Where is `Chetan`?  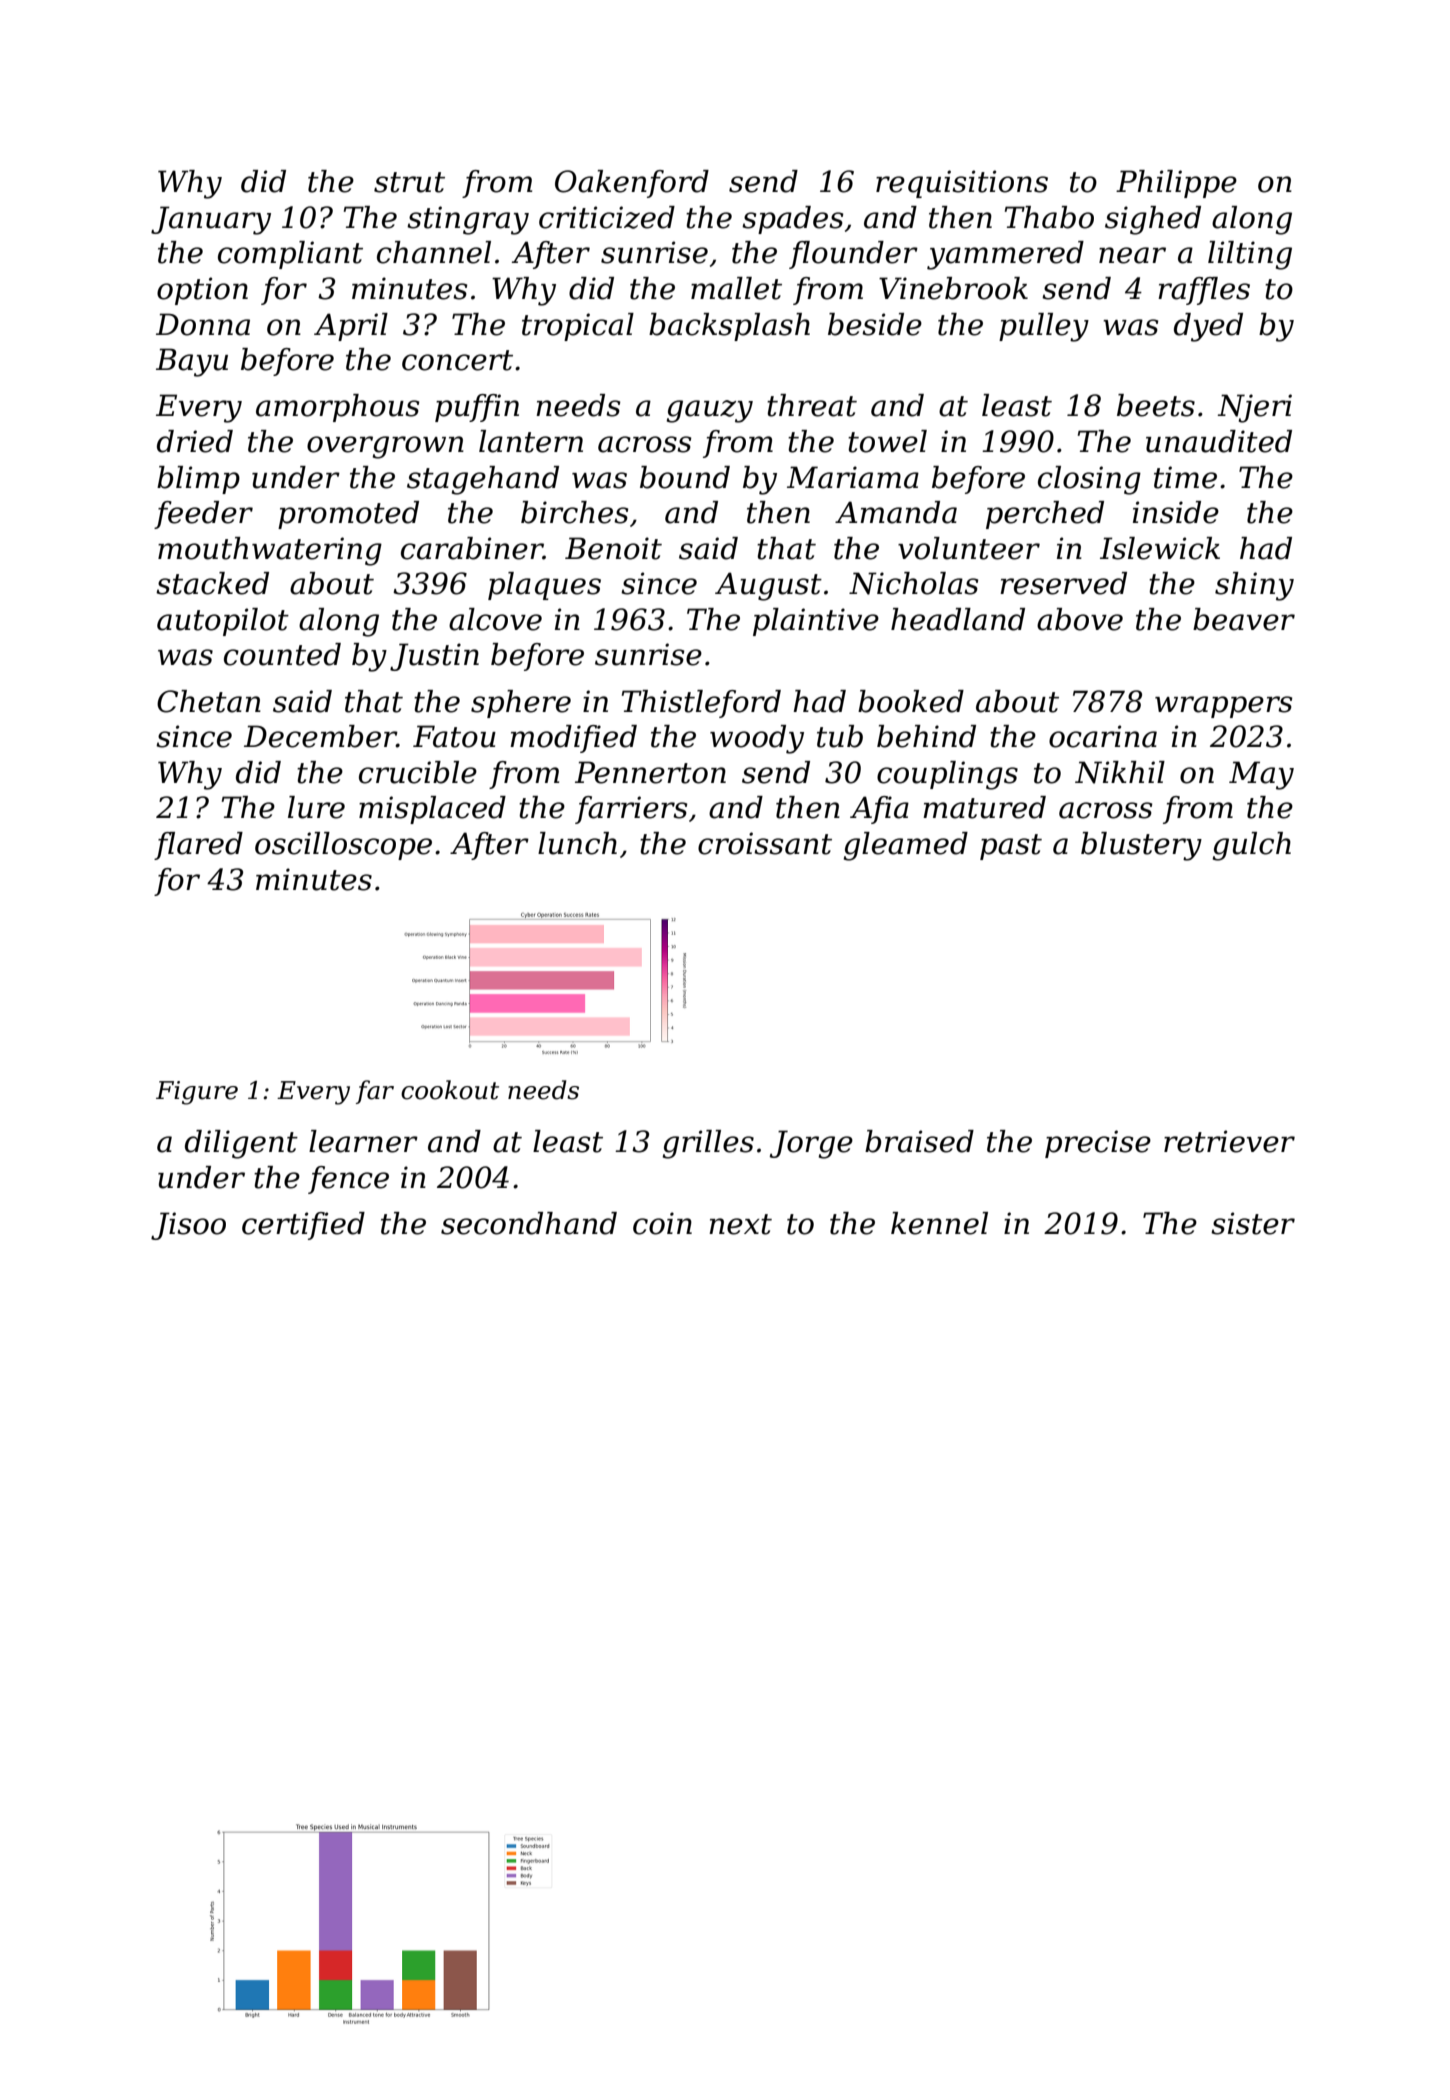
Chetan is located at coordinates (209, 701).
